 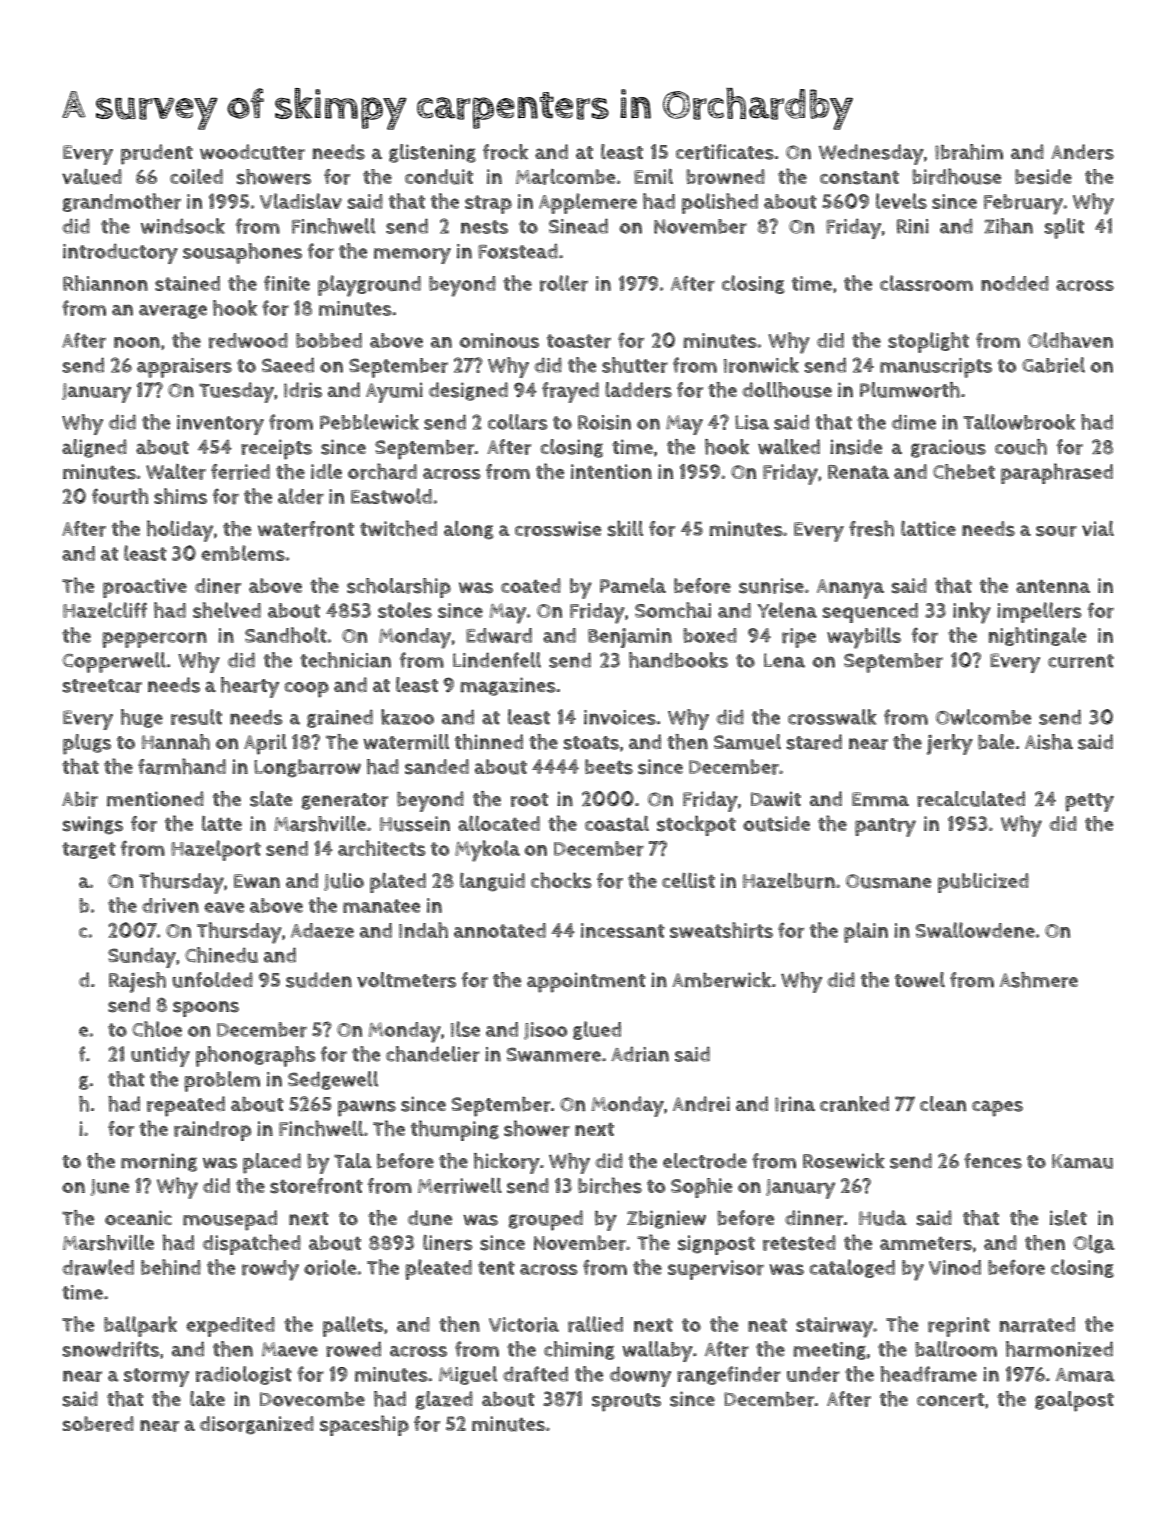 I want to click on Olga, so click(x=1094, y=1244).
